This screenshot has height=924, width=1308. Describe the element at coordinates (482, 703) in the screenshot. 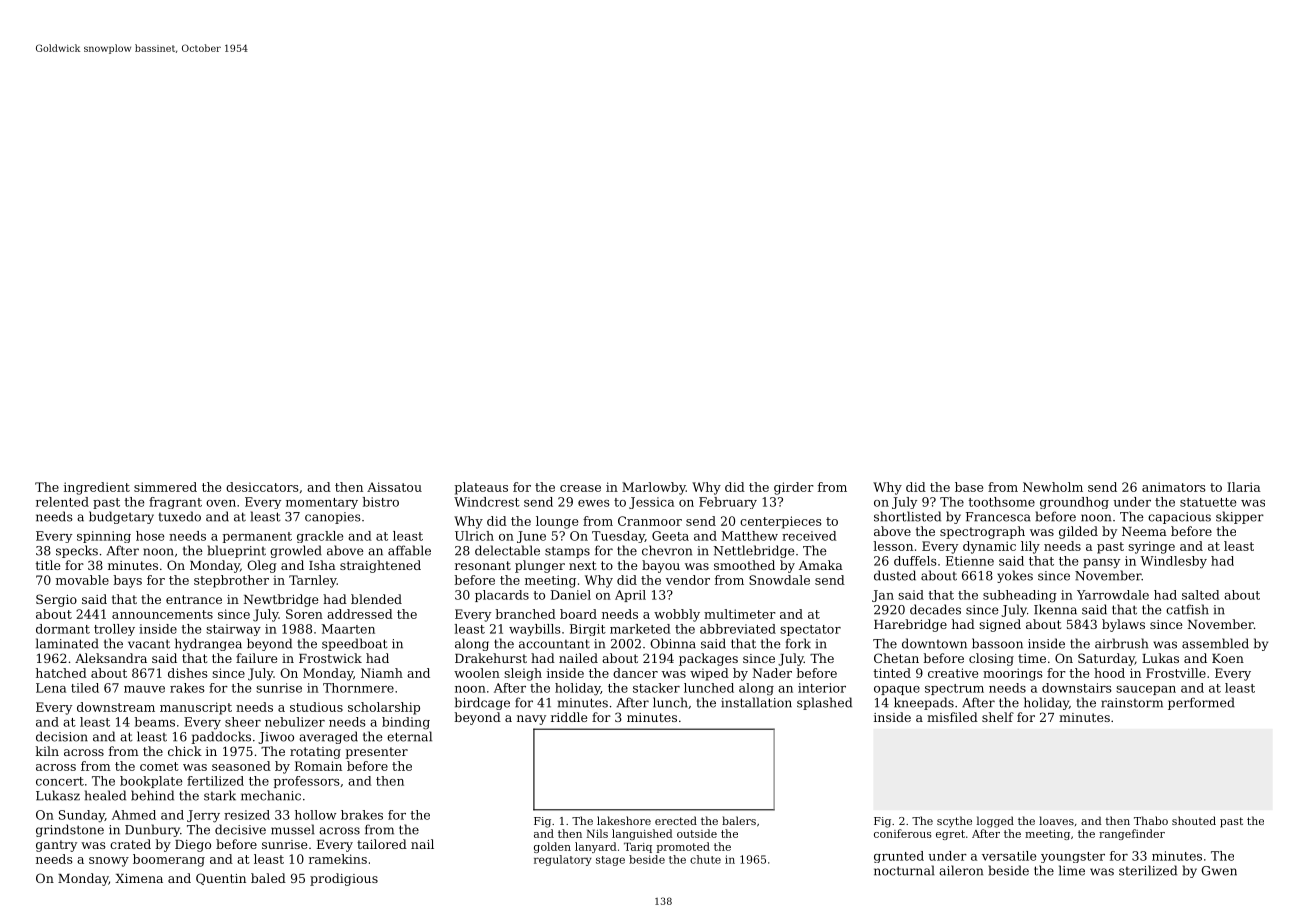

I see `birdcage` at that location.
